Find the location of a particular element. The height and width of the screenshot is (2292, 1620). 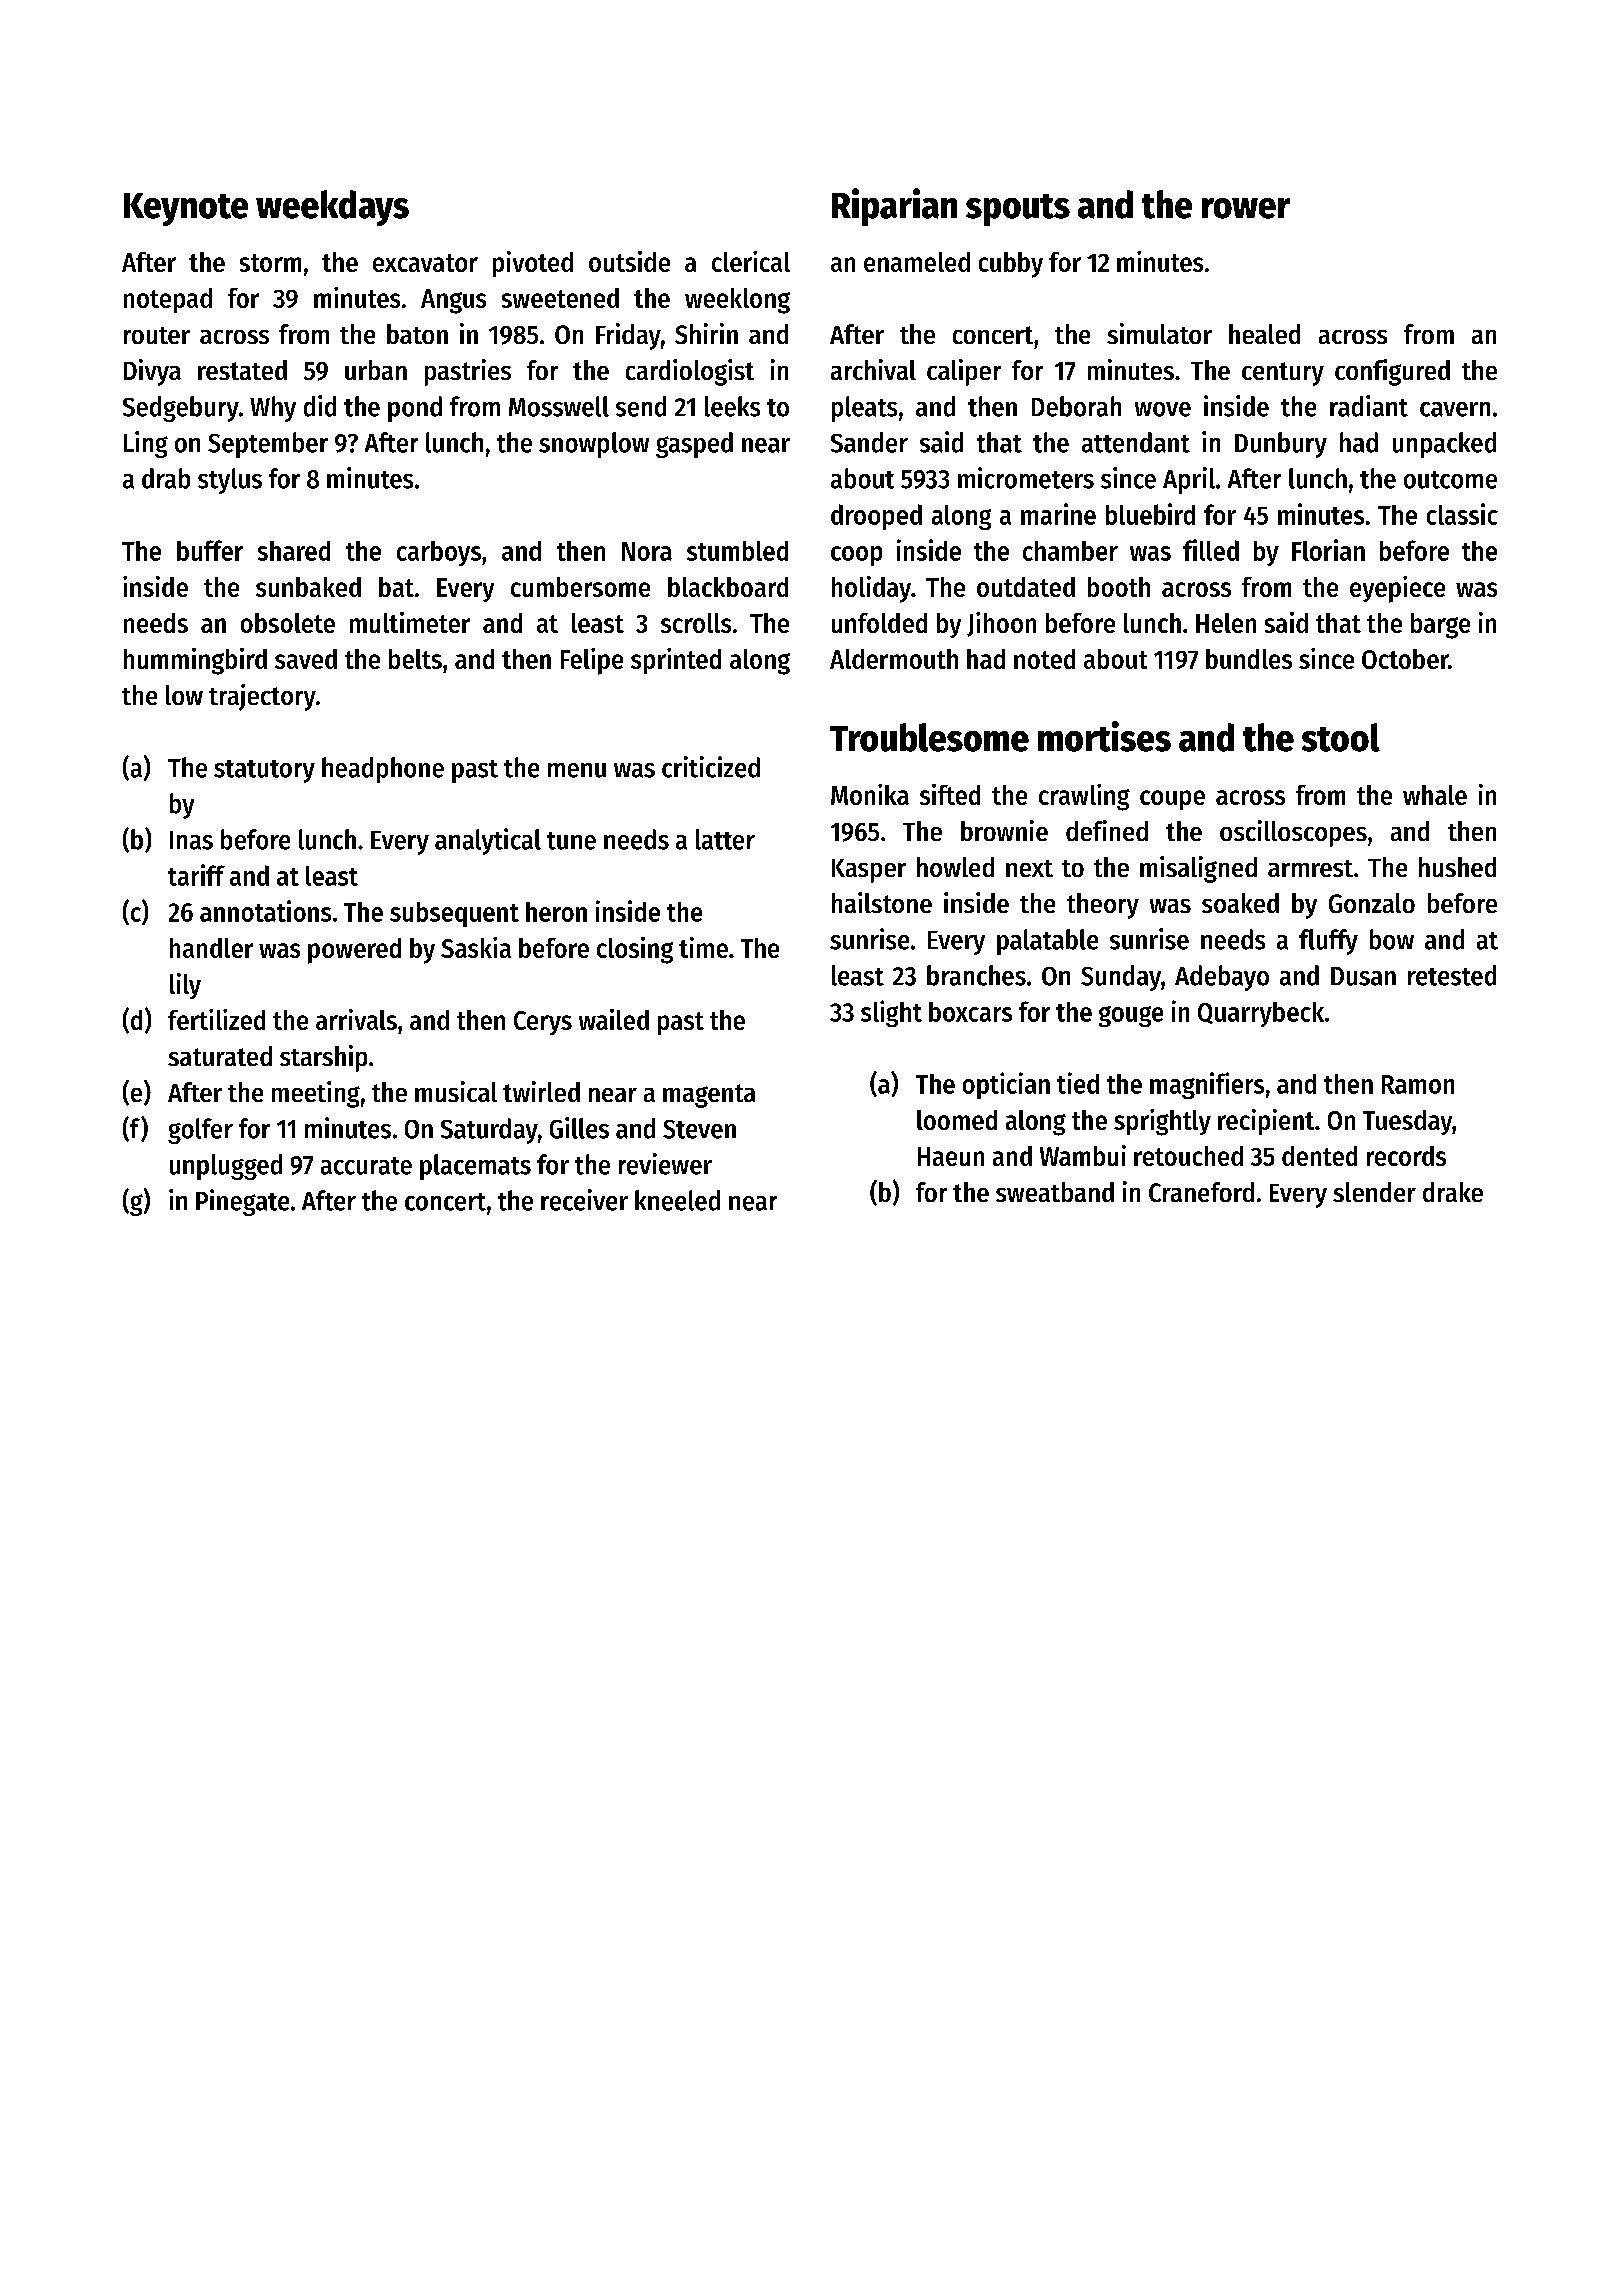

whale is located at coordinates (1435, 795).
